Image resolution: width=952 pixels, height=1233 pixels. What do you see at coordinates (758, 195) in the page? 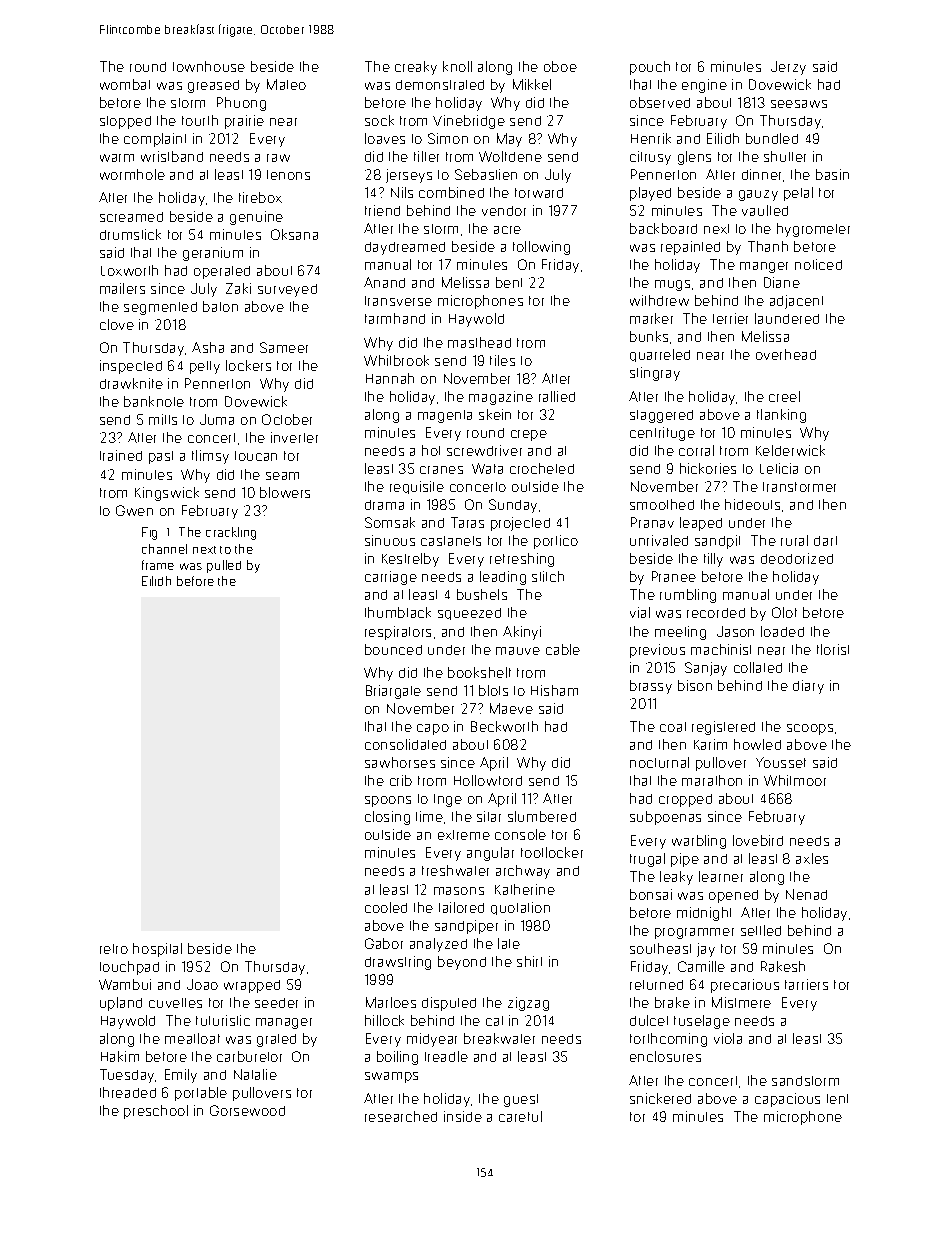
I see `gauzy` at bounding box center [758, 195].
